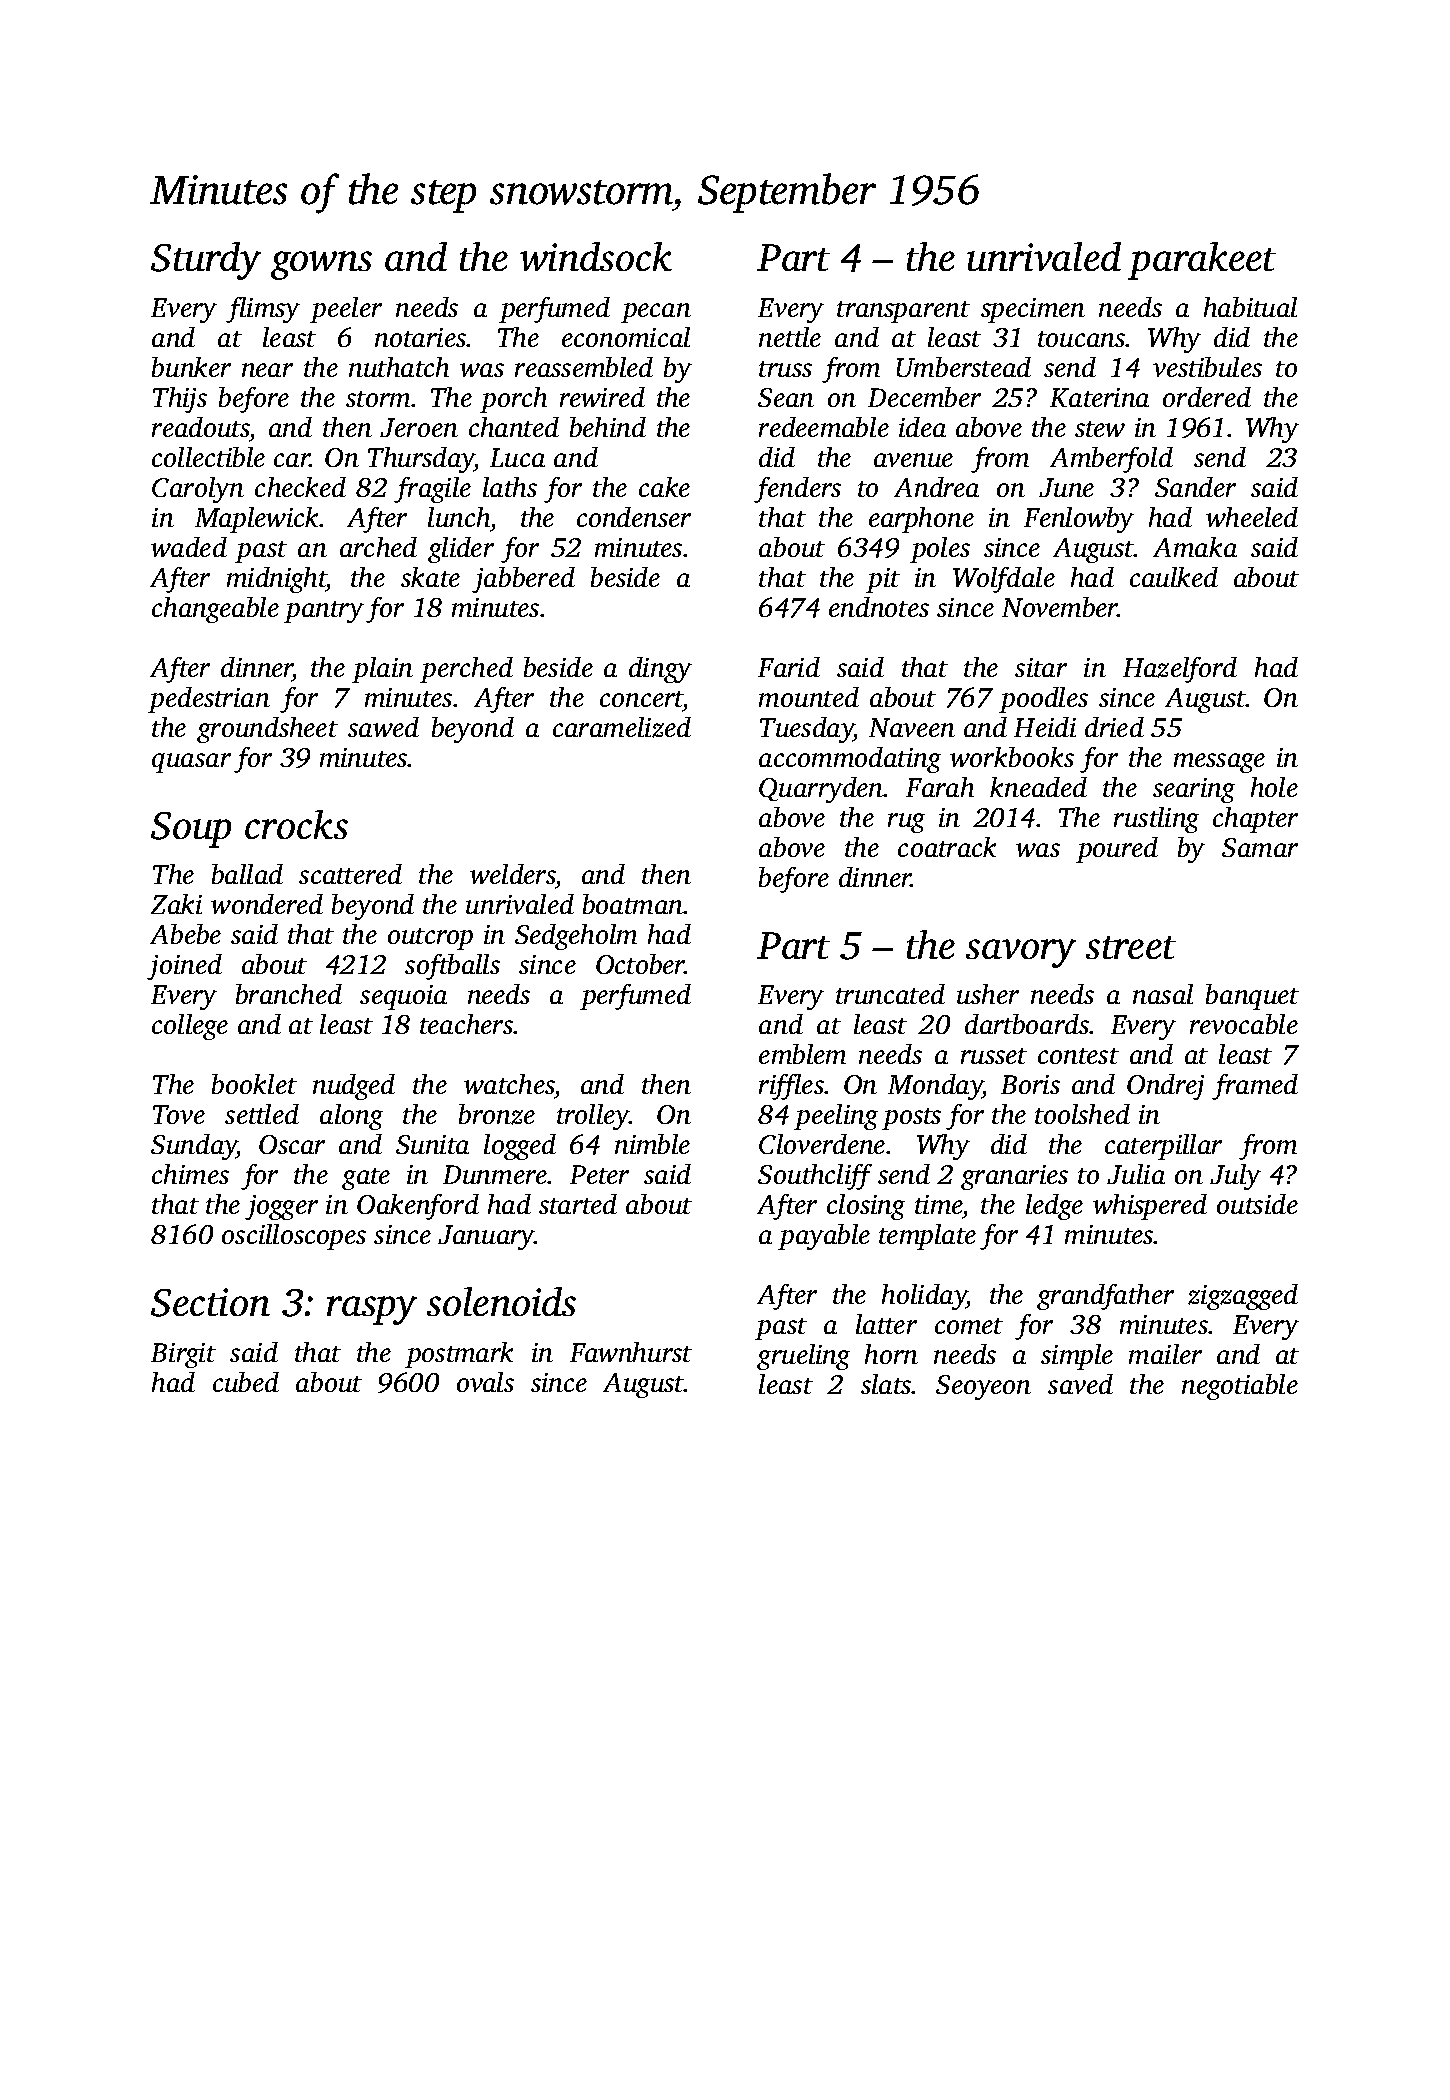  I want to click on checked, so click(300, 487).
